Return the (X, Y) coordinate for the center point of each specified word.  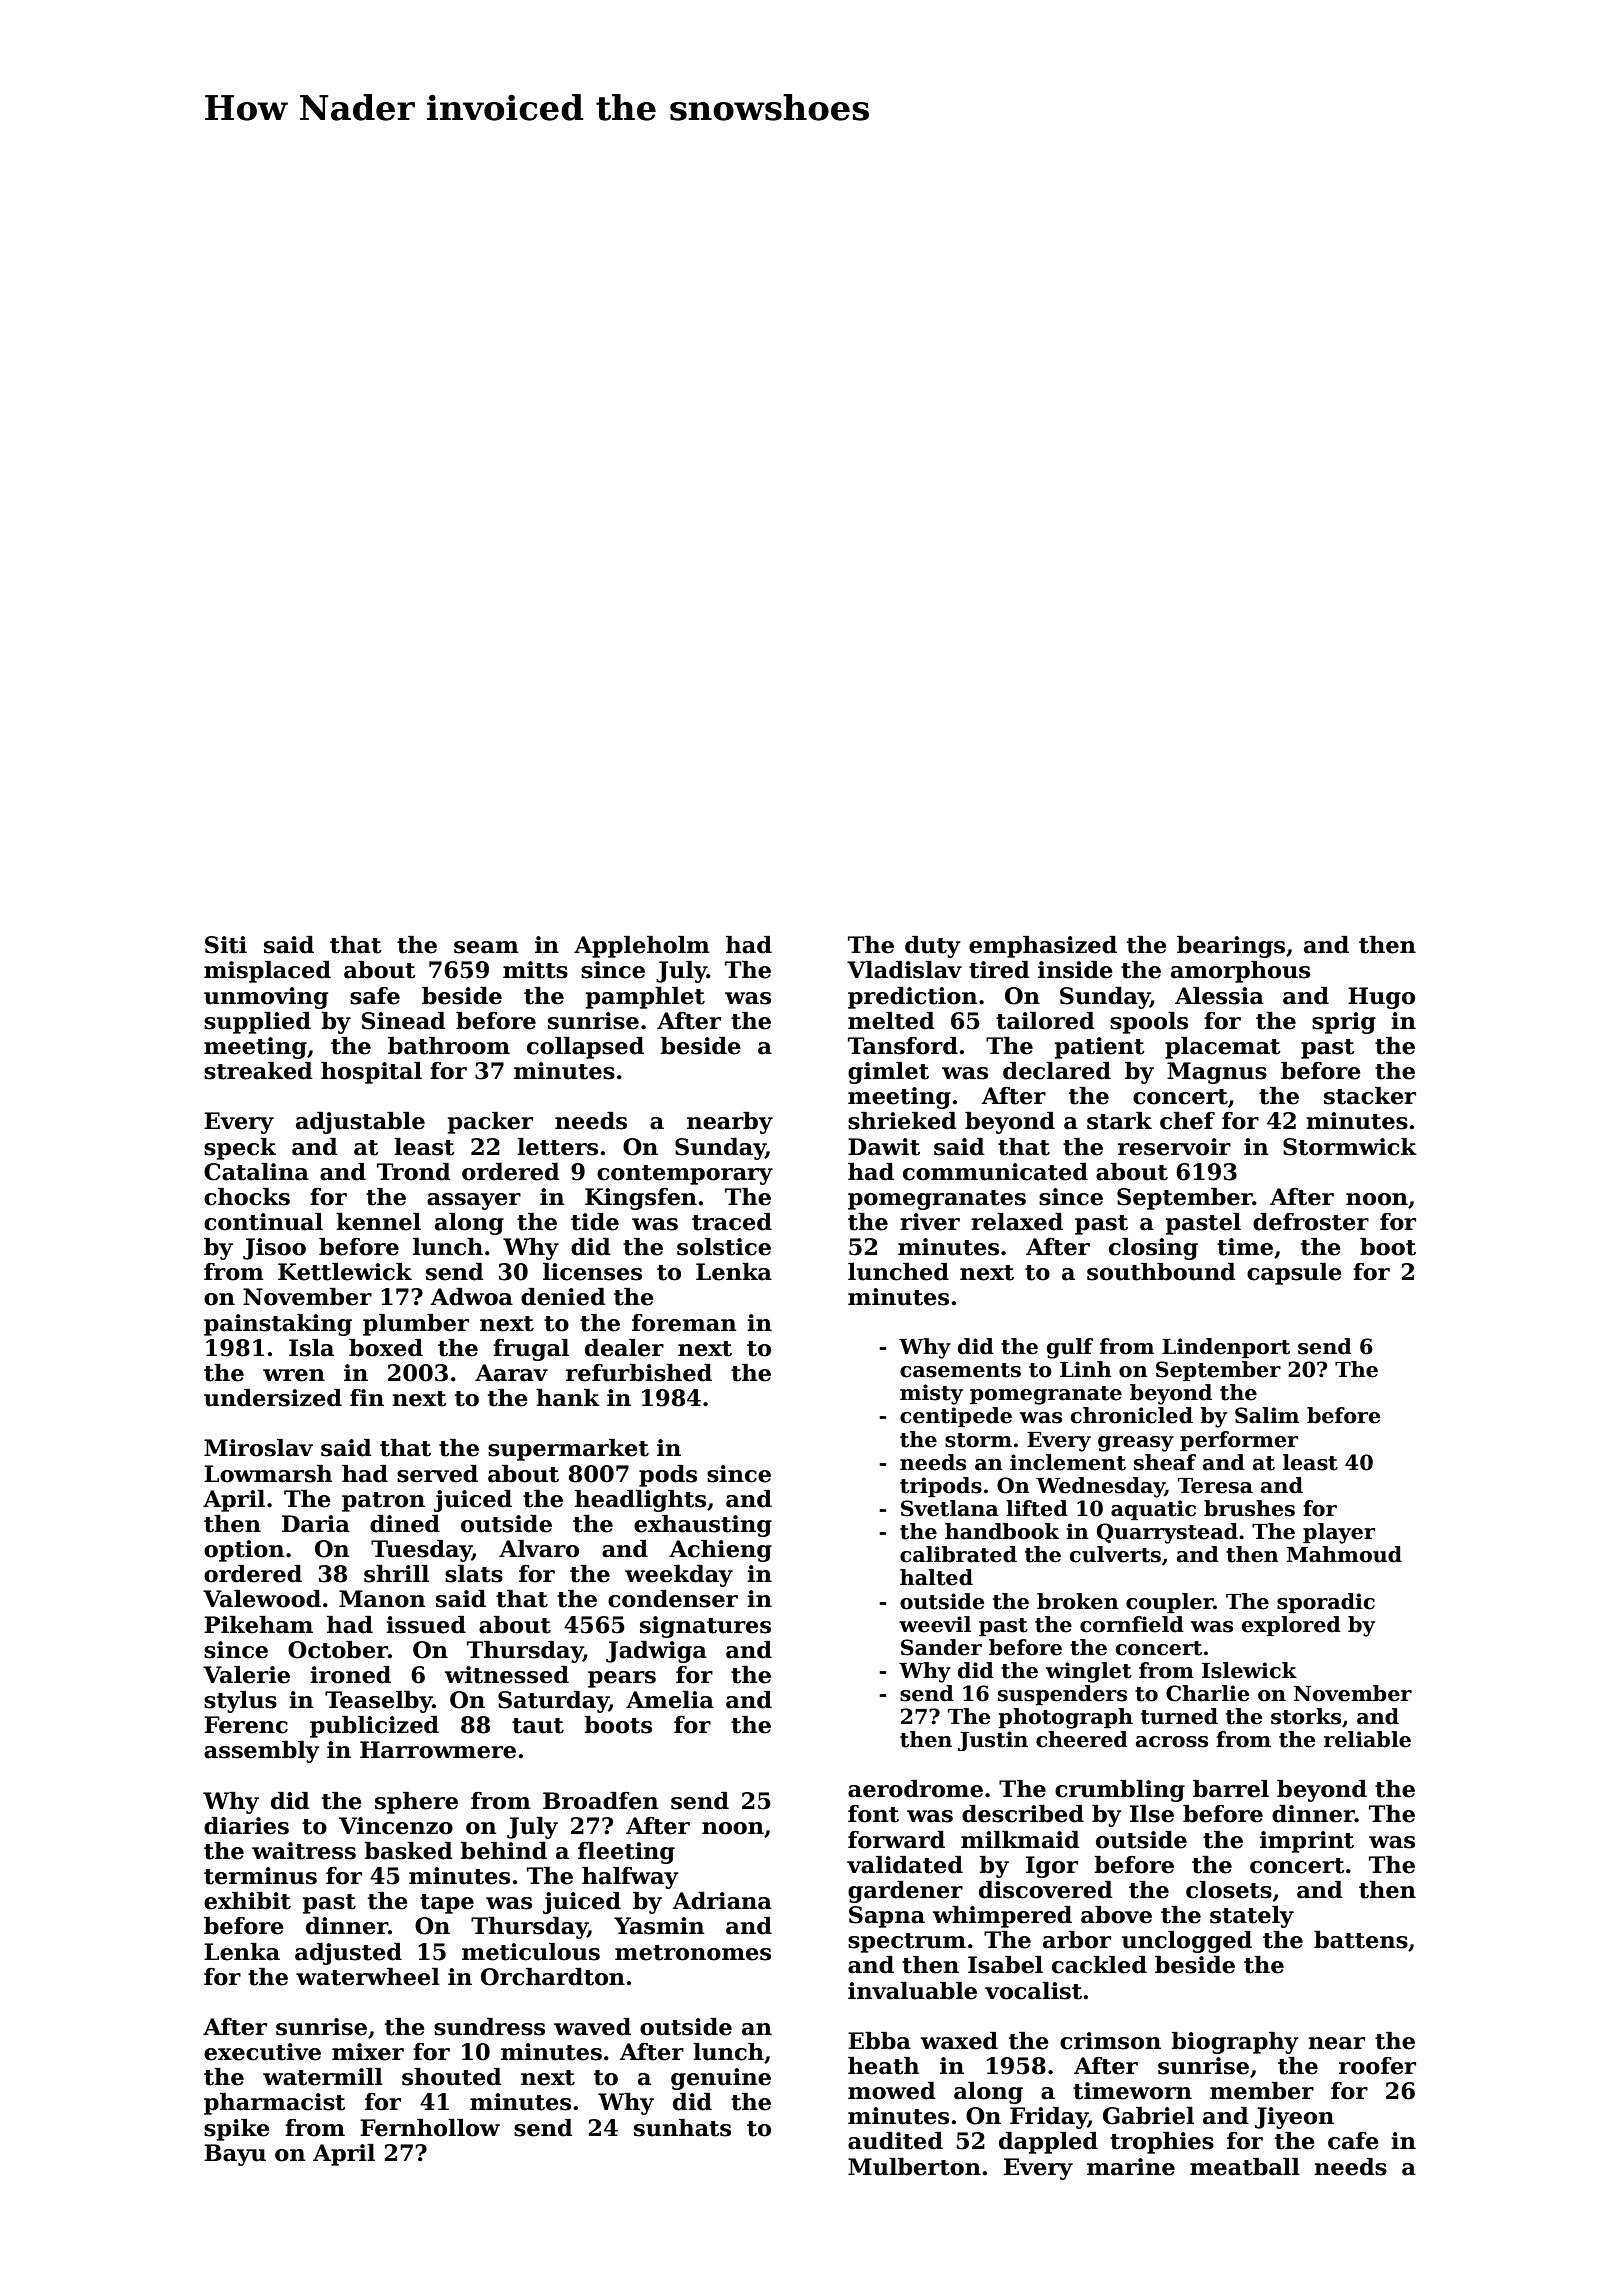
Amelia (670, 1700)
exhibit (247, 1901)
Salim (1267, 1415)
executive (262, 2052)
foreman (684, 1323)
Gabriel (1148, 2116)
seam (486, 947)
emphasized (1043, 947)
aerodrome (915, 1789)
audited (895, 2141)
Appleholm (642, 947)
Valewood (262, 1599)
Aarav (511, 1373)
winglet (1089, 1672)
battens (1361, 1940)
